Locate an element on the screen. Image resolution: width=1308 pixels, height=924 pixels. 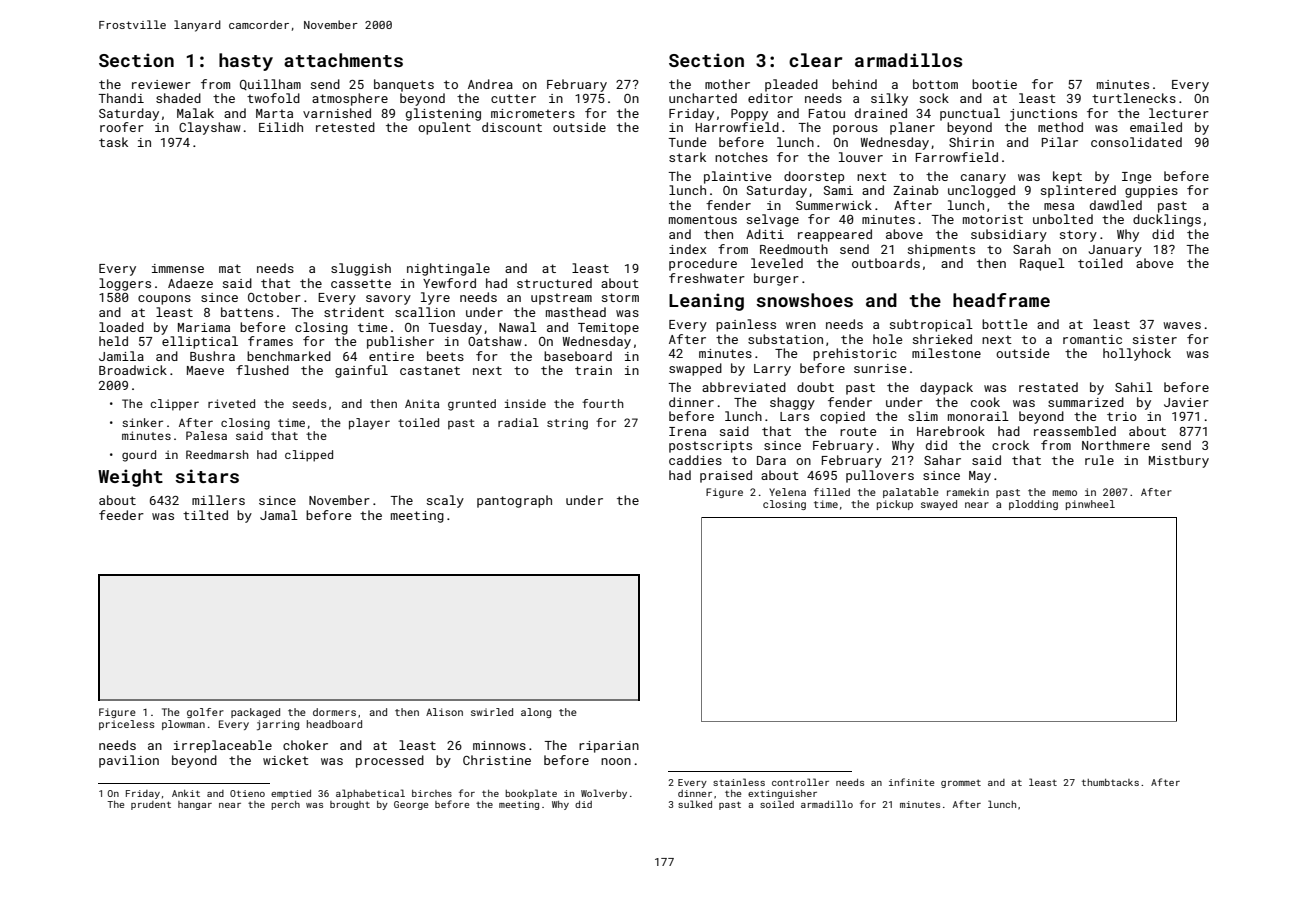
snowshoes is located at coordinates (804, 300).
